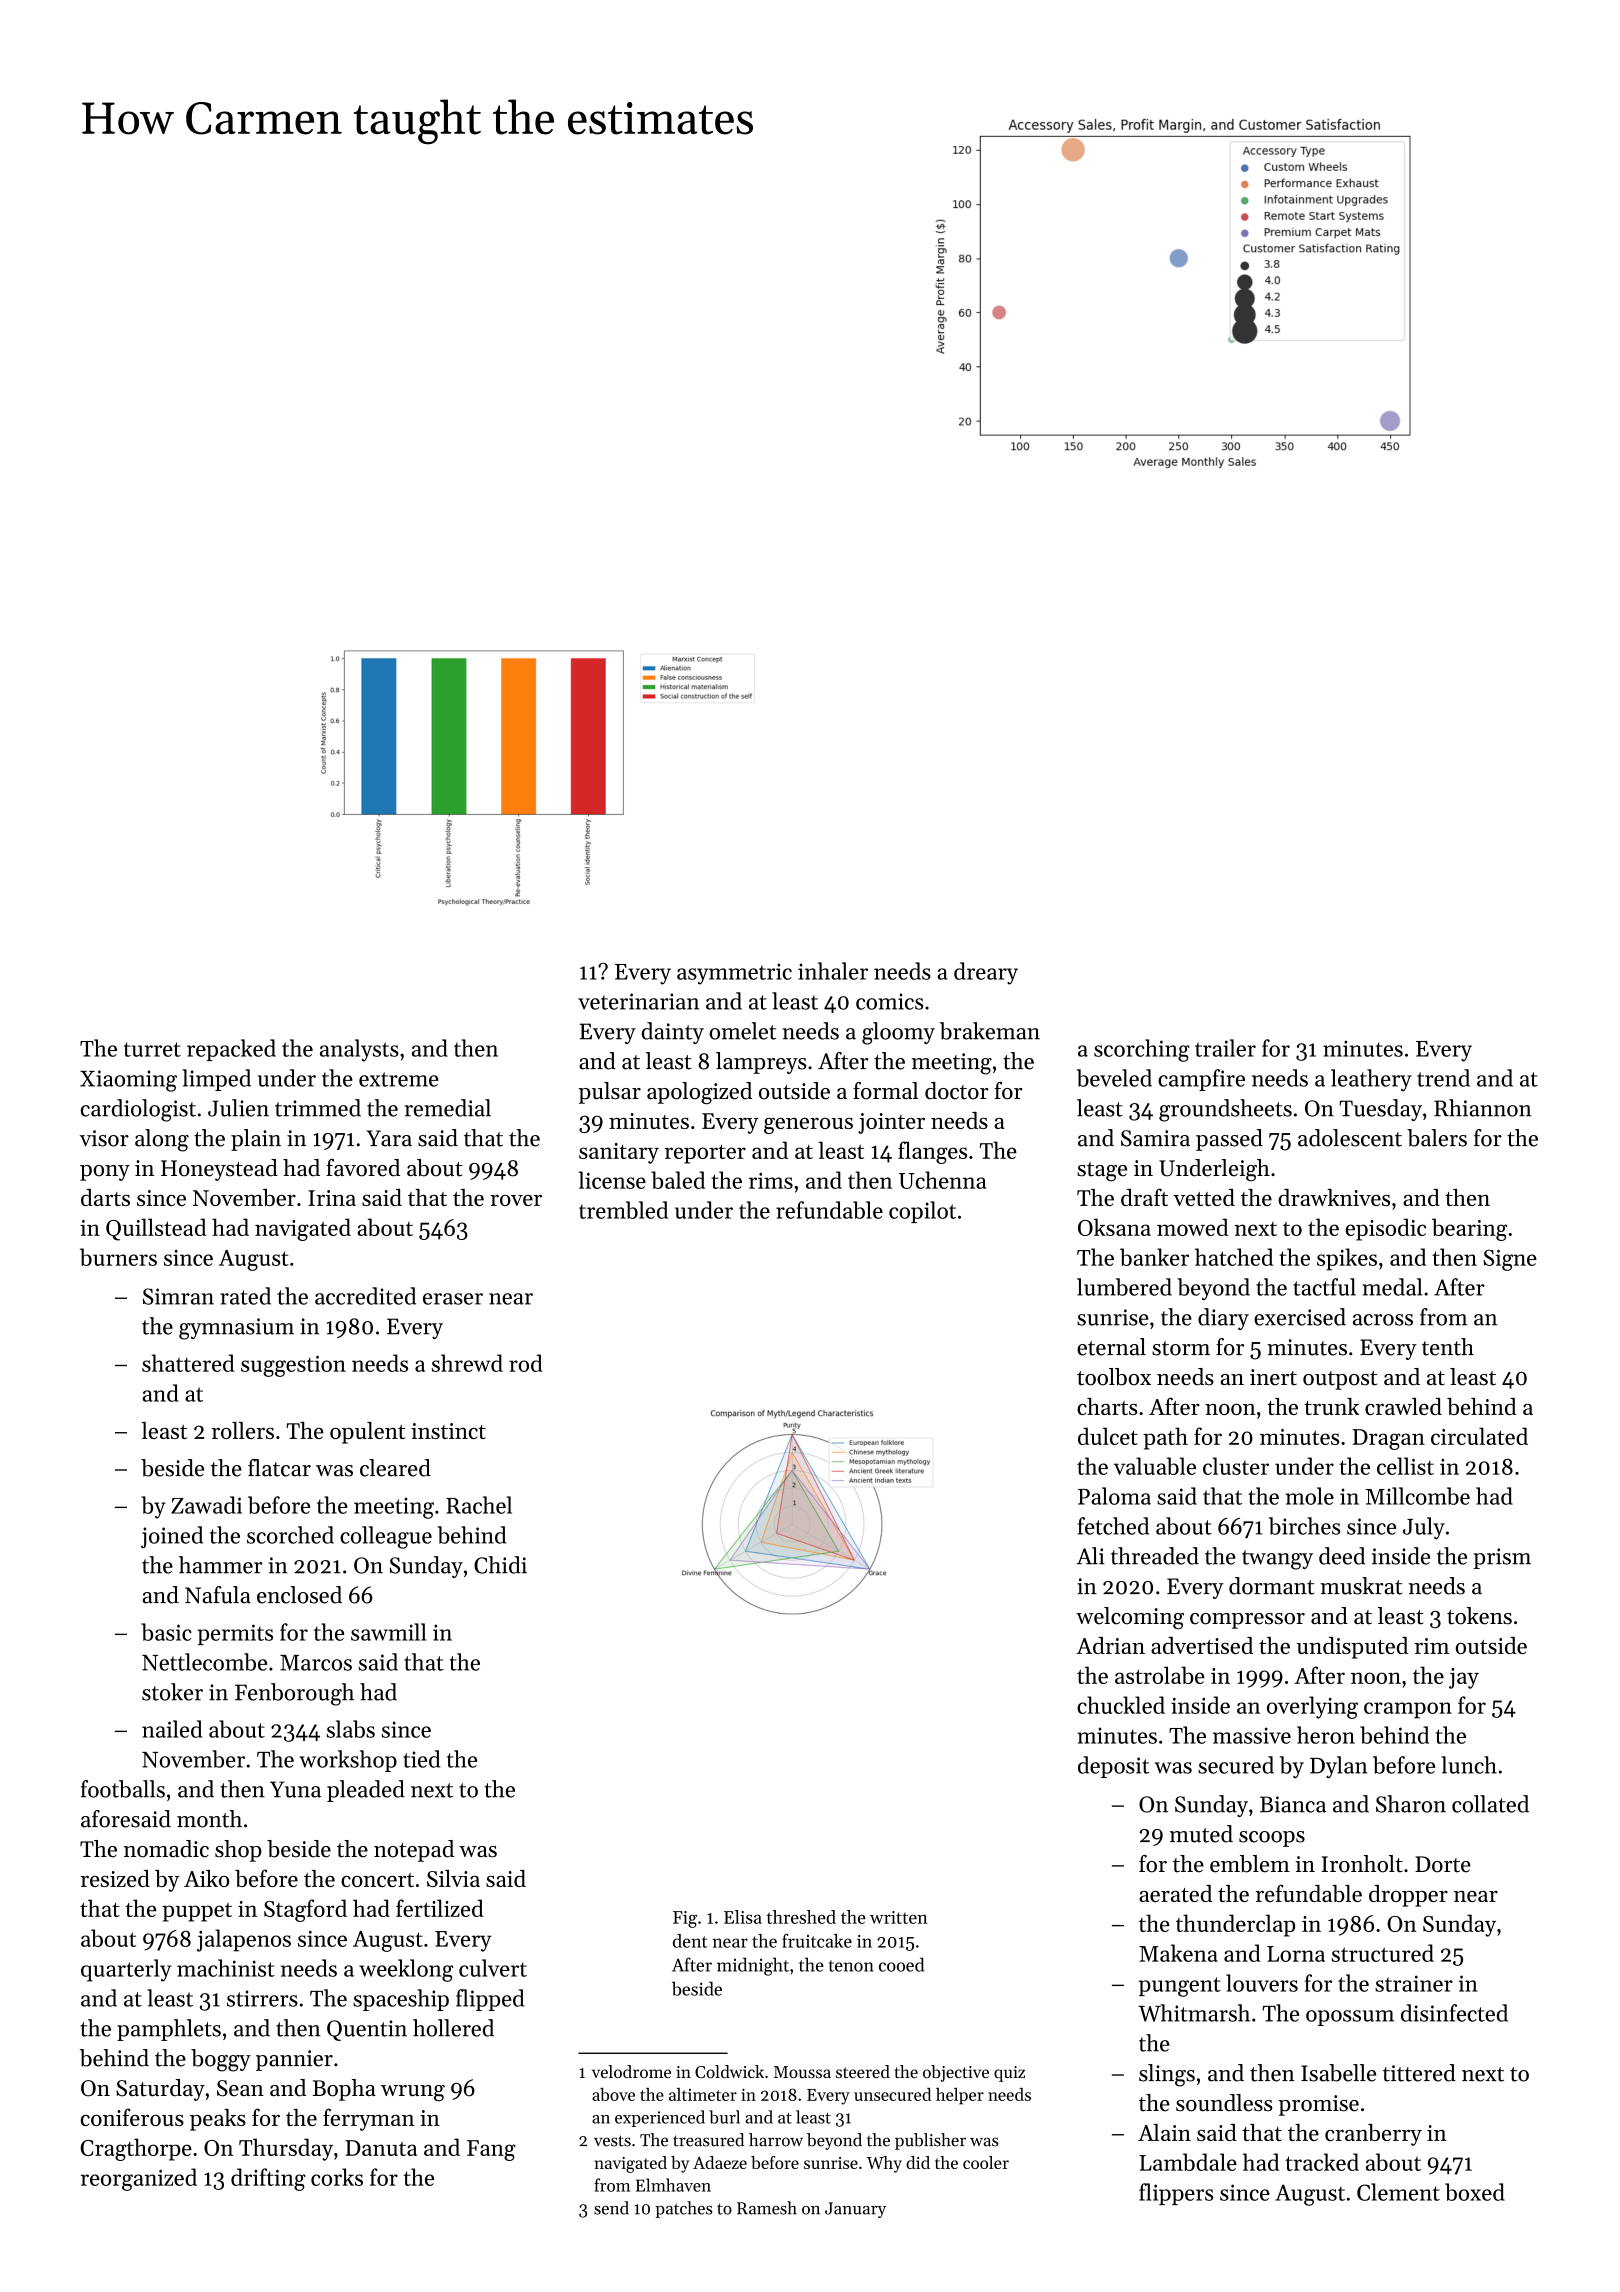  I want to click on emblem, so click(1250, 1864).
